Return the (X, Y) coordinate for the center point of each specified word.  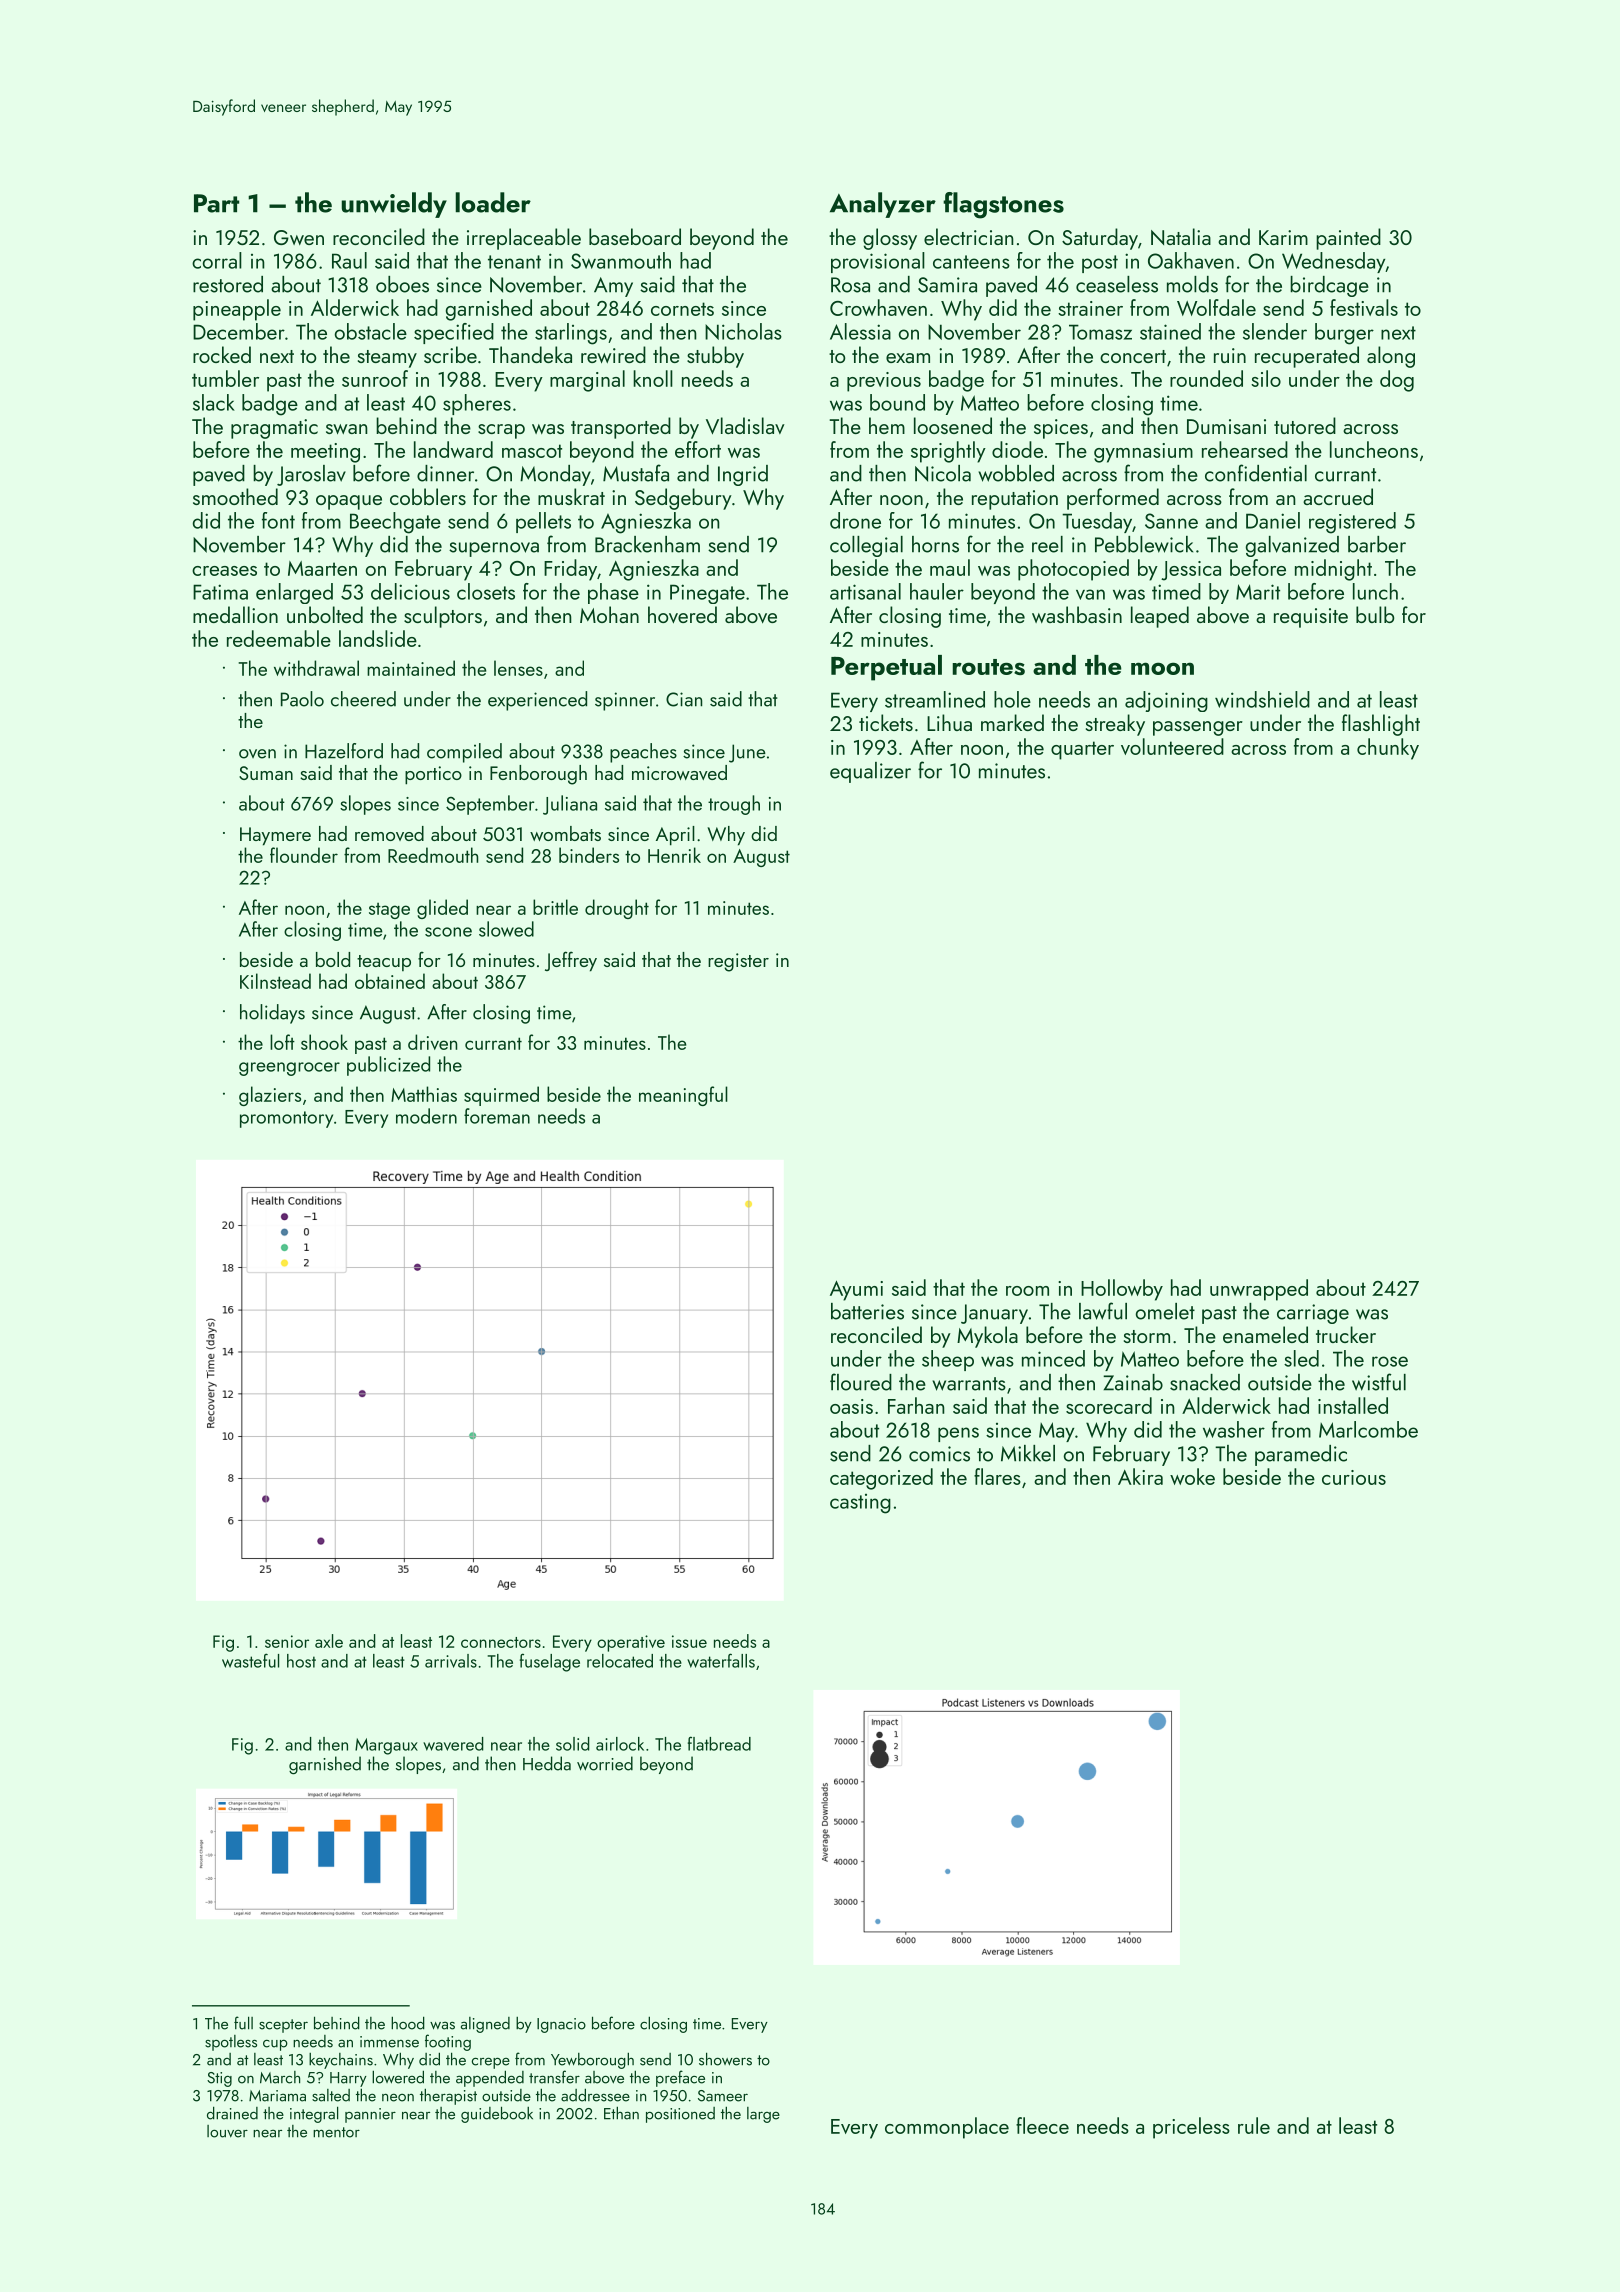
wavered (453, 1744)
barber (1377, 544)
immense (389, 2042)
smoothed (235, 496)
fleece (1042, 2125)
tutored (1305, 425)
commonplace (947, 2128)
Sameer (723, 2096)
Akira (1140, 1476)
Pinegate (707, 594)
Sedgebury (683, 499)
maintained (411, 668)
